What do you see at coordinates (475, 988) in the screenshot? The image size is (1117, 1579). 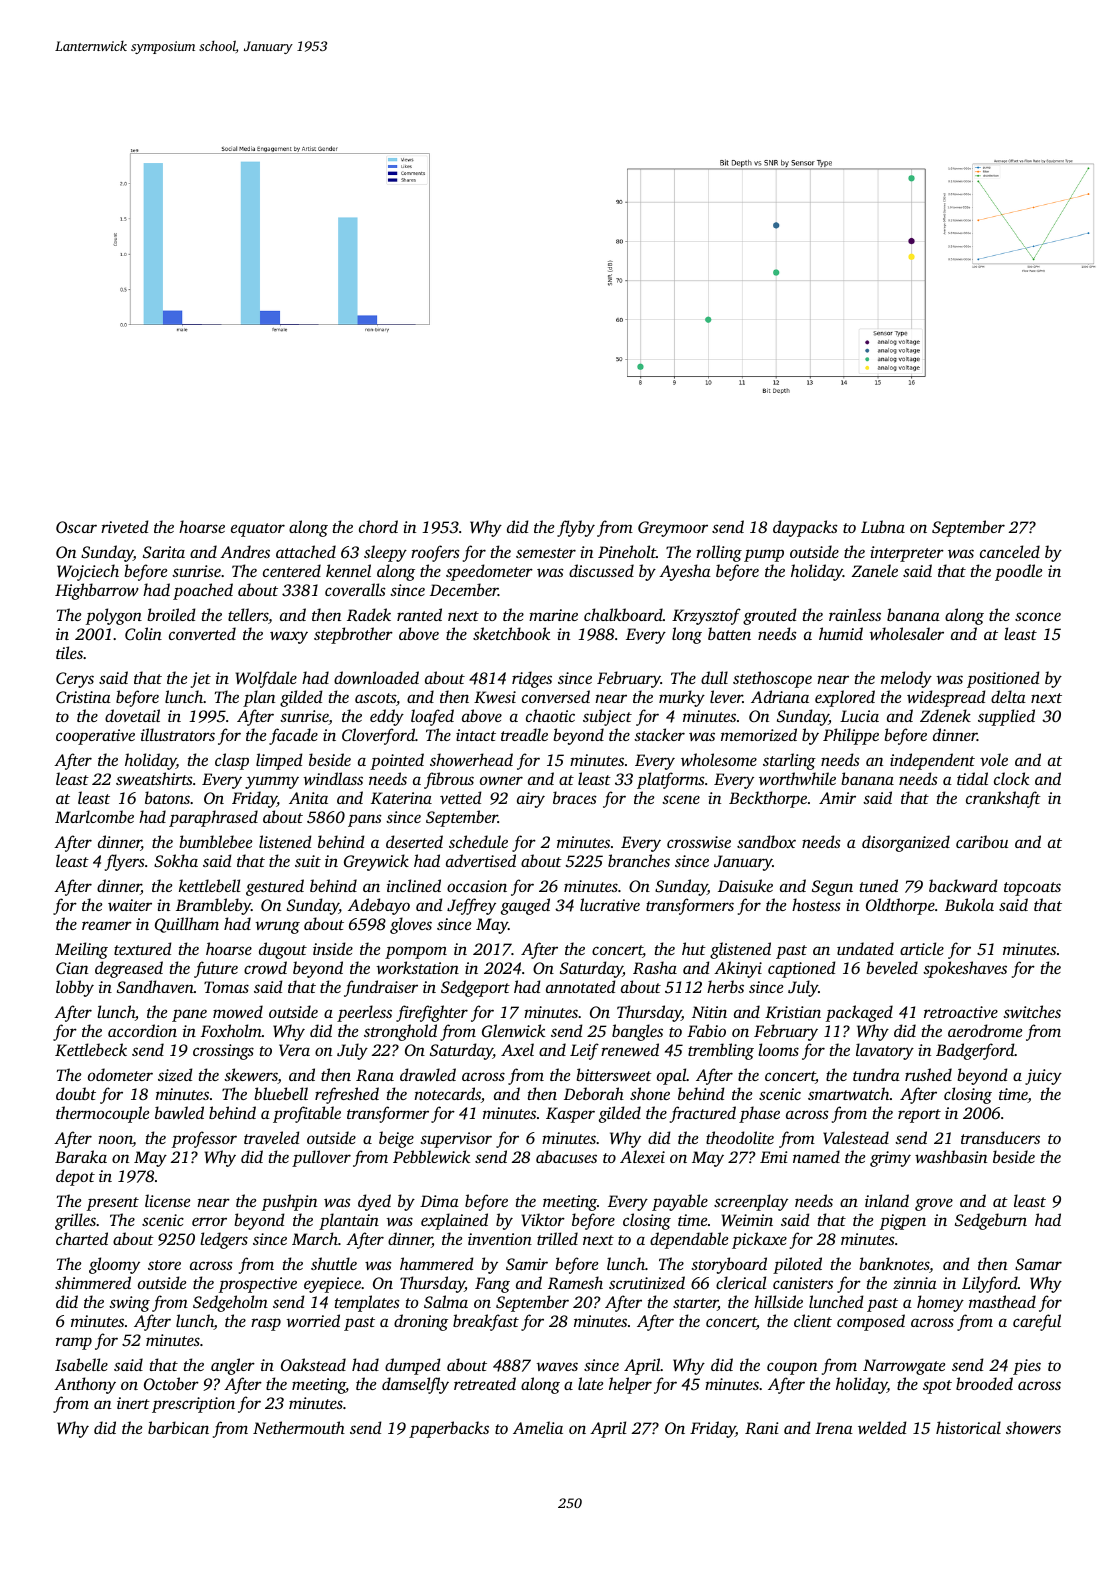 I see `Sedgeport` at bounding box center [475, 988].
